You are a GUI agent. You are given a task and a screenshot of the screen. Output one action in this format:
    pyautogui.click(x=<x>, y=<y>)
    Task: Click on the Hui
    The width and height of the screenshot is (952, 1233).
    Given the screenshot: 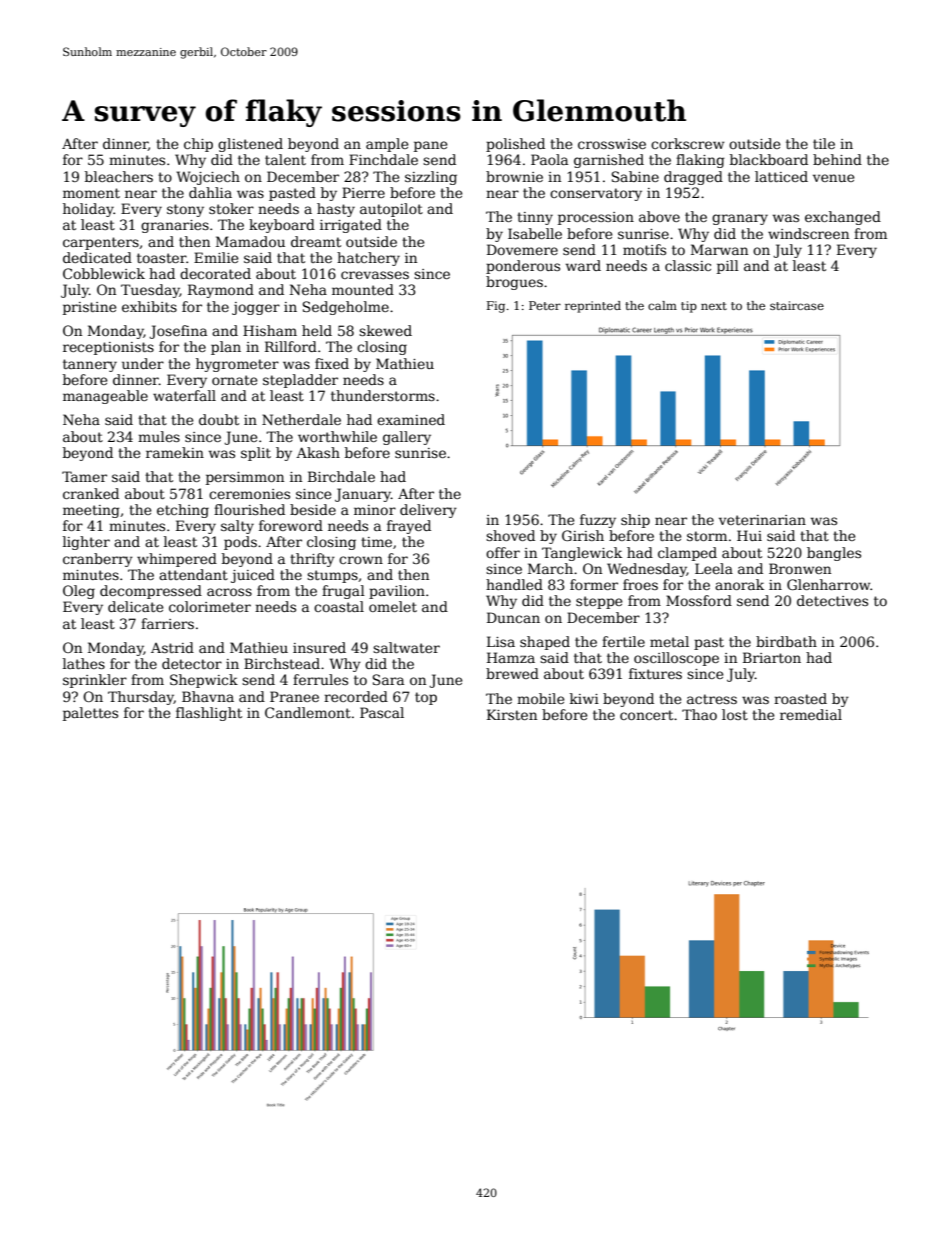 What is the action you would take?
    pyautogui.click(x=749, y=535)
